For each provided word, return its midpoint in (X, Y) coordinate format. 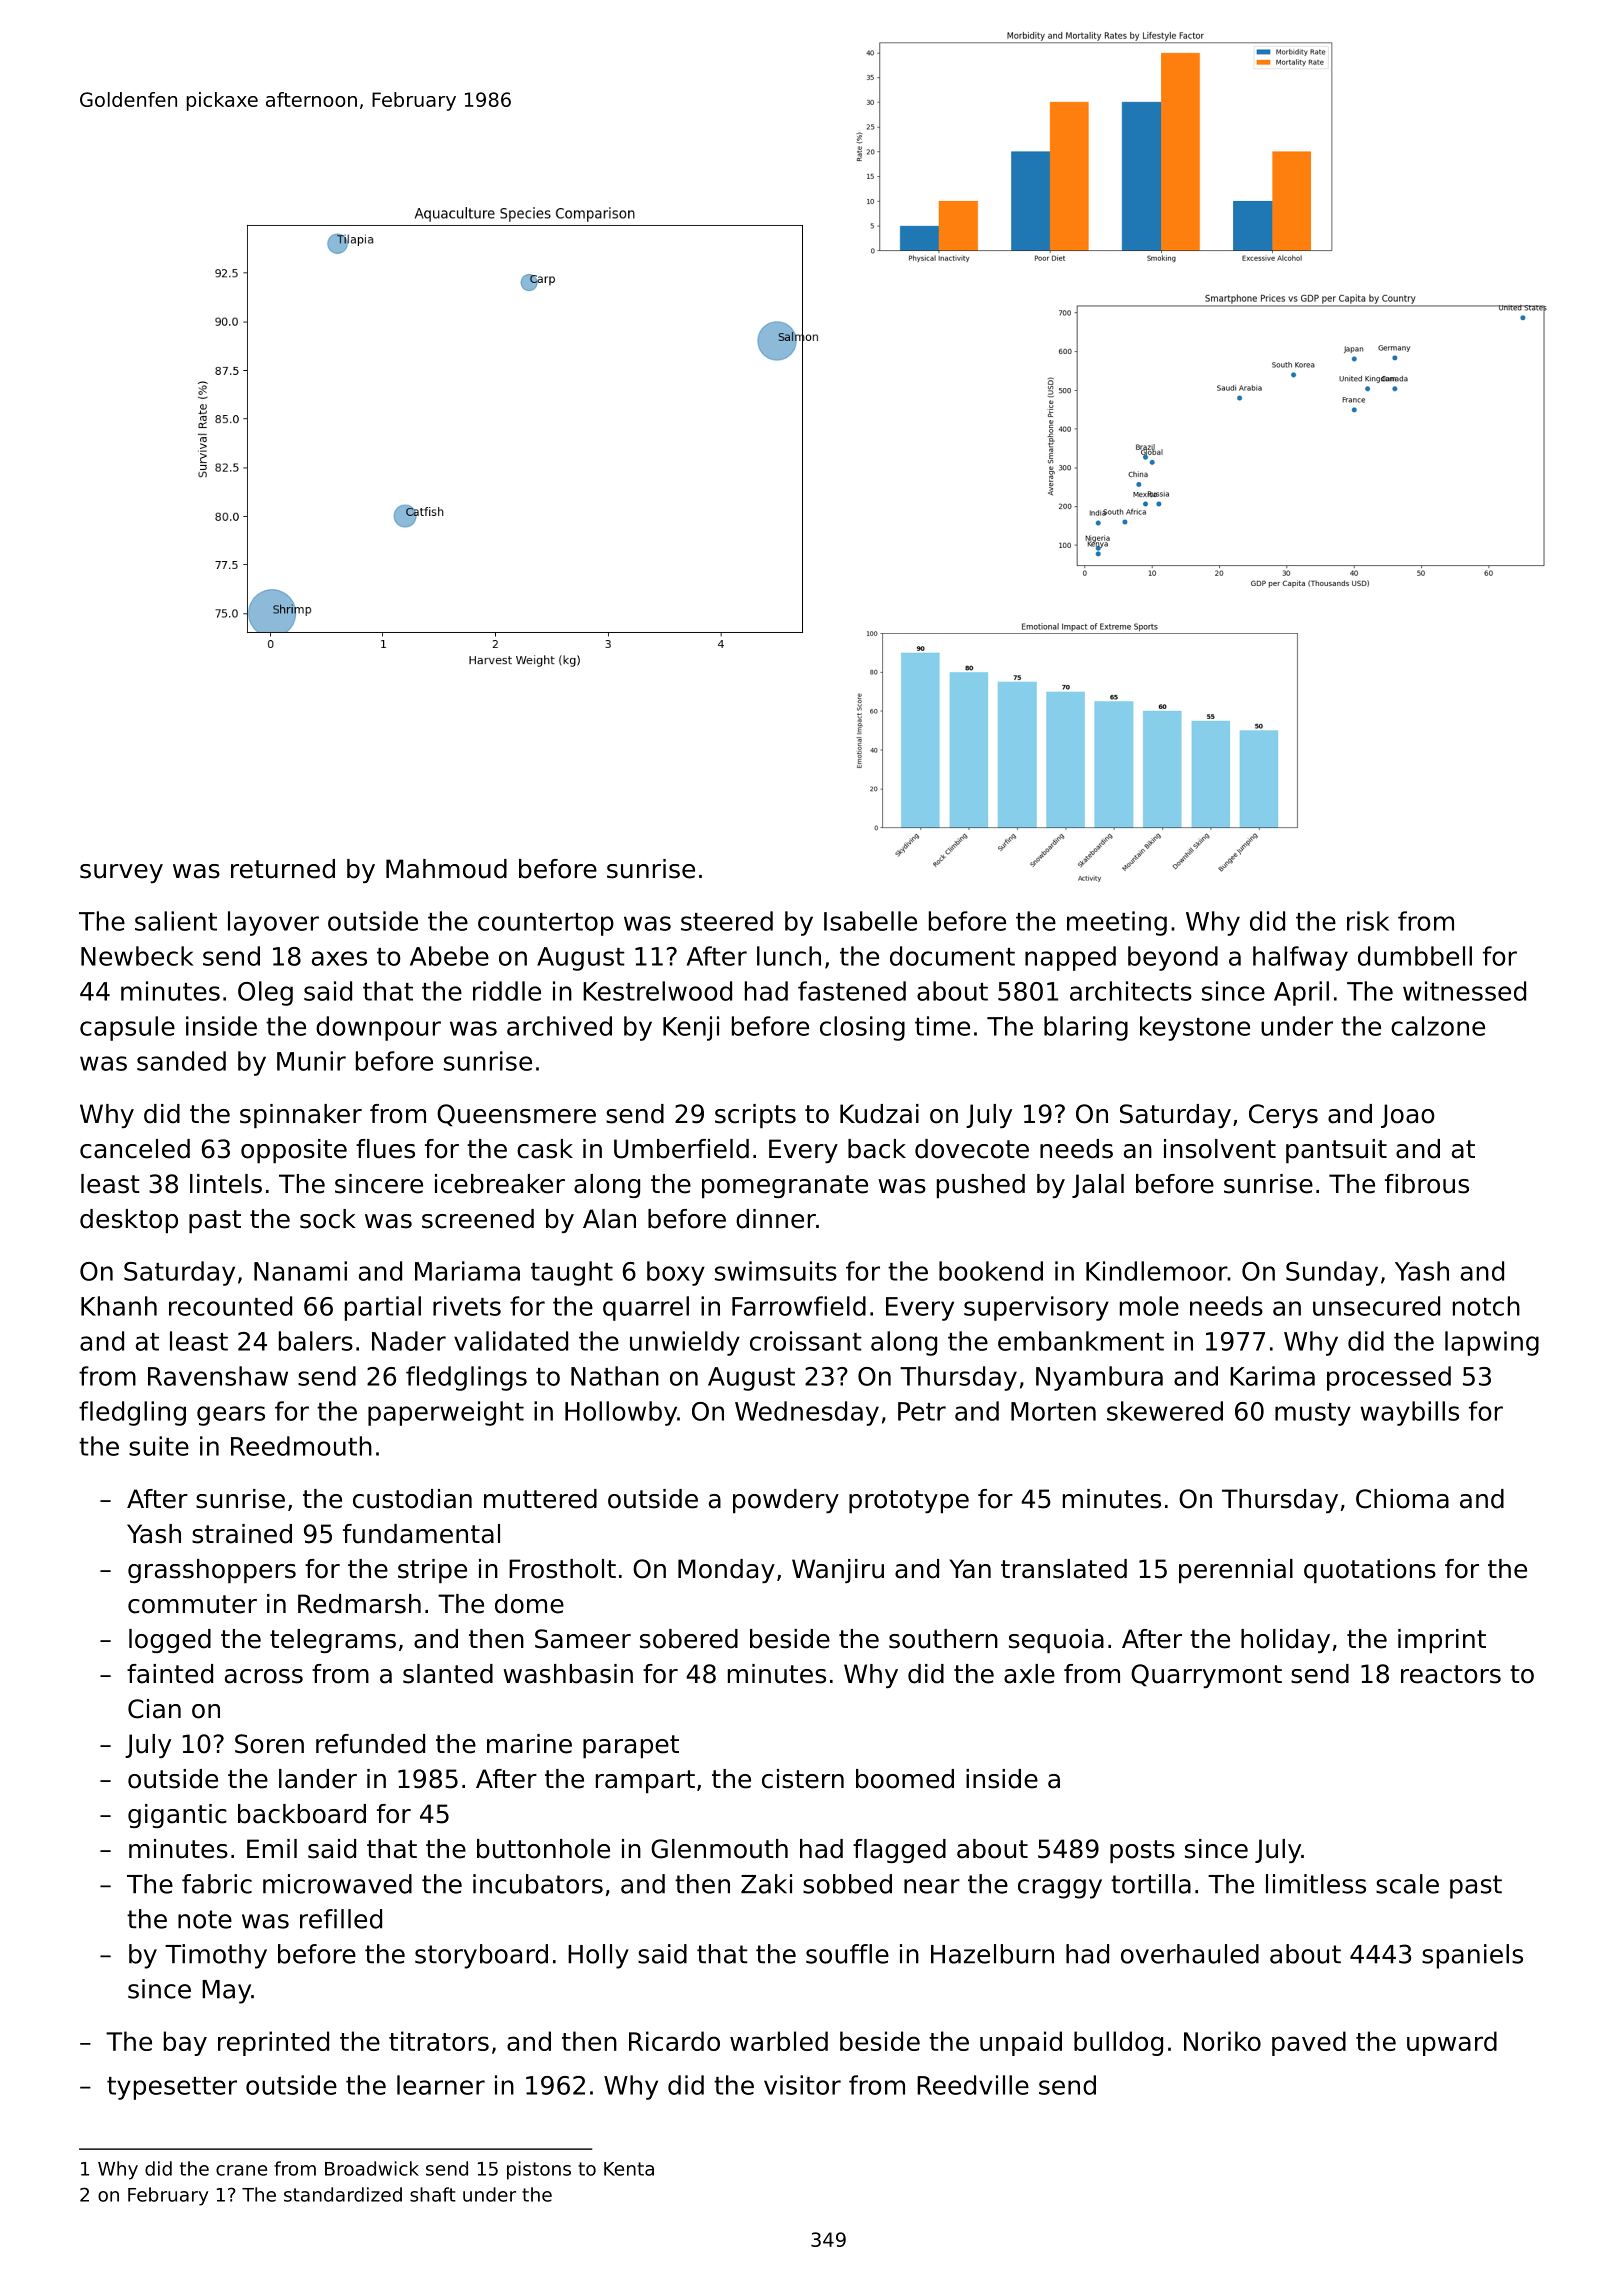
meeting (1117, 923)
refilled (341, 1919)
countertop (546, 924)
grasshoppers (212, 1571)
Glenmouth (719, 1849)
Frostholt (562, 1569)
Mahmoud (446, 869)
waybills (1410, 1413)
